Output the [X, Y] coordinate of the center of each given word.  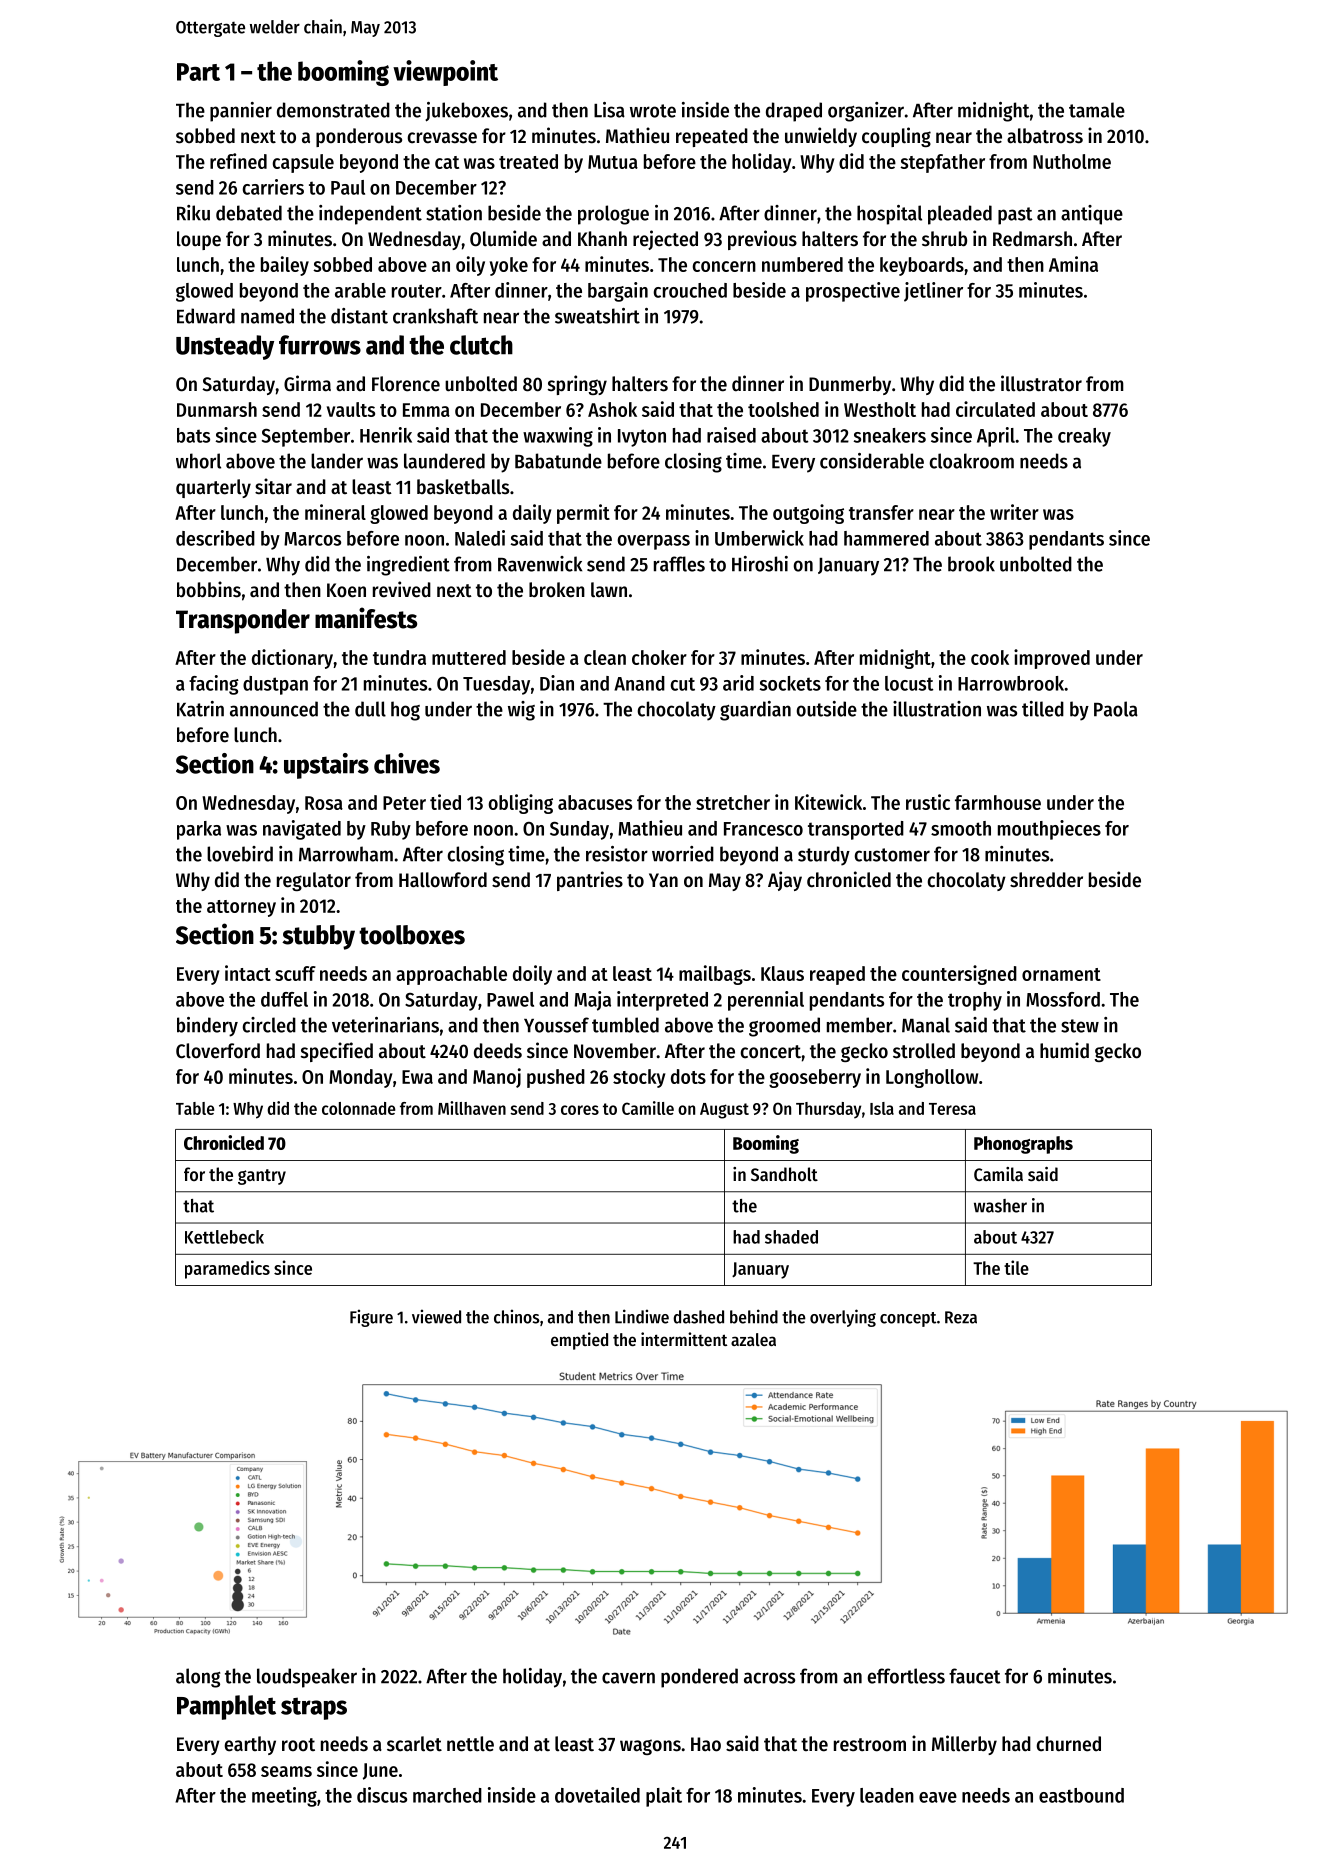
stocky [639, 1078]
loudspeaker [307, 1678]
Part [198, 72]
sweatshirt [597, 316]
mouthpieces [1049, 830]
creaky [1084, 437]
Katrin [200, 709]
